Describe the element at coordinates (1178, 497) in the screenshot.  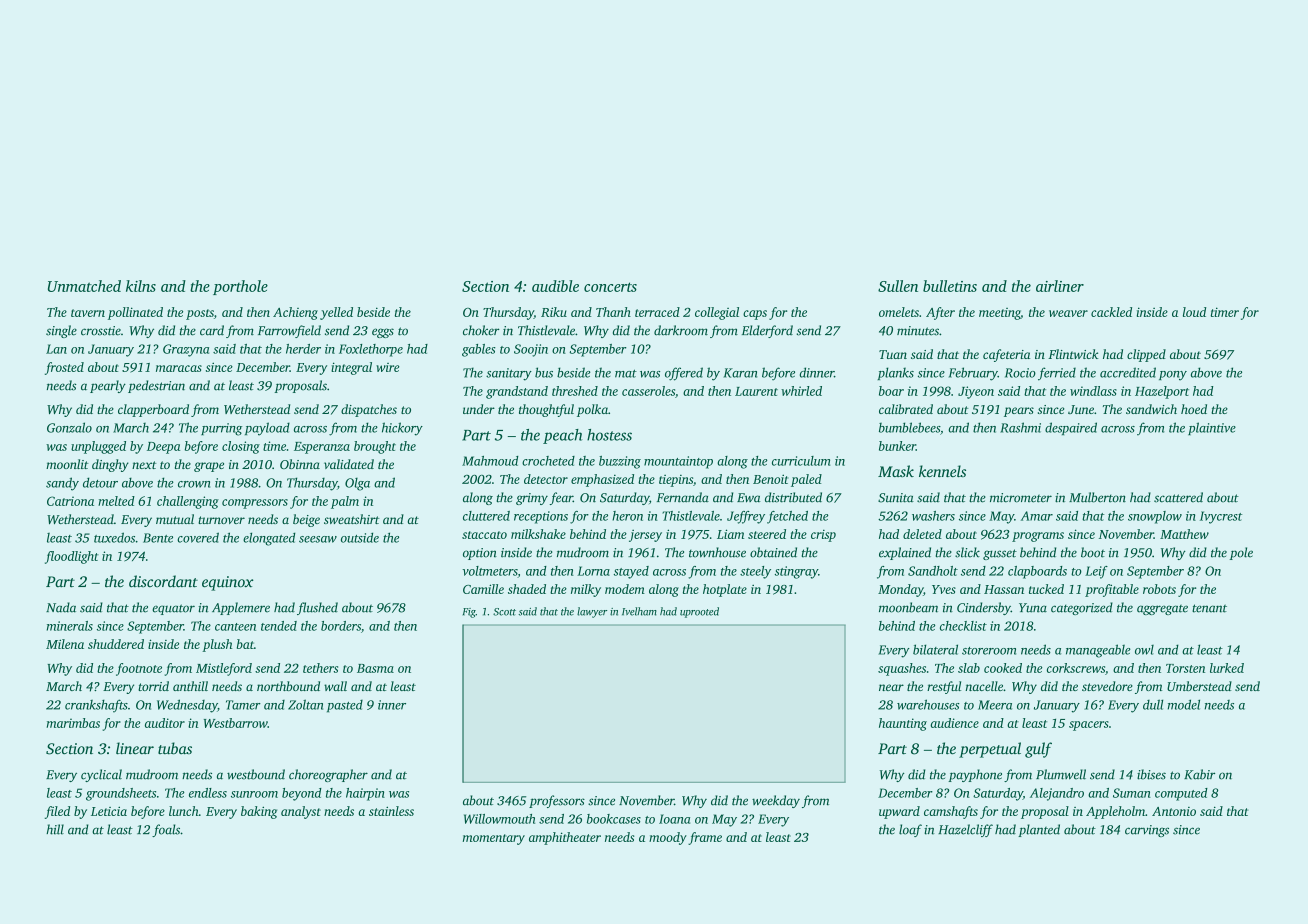
I see `scattered` at that location.
